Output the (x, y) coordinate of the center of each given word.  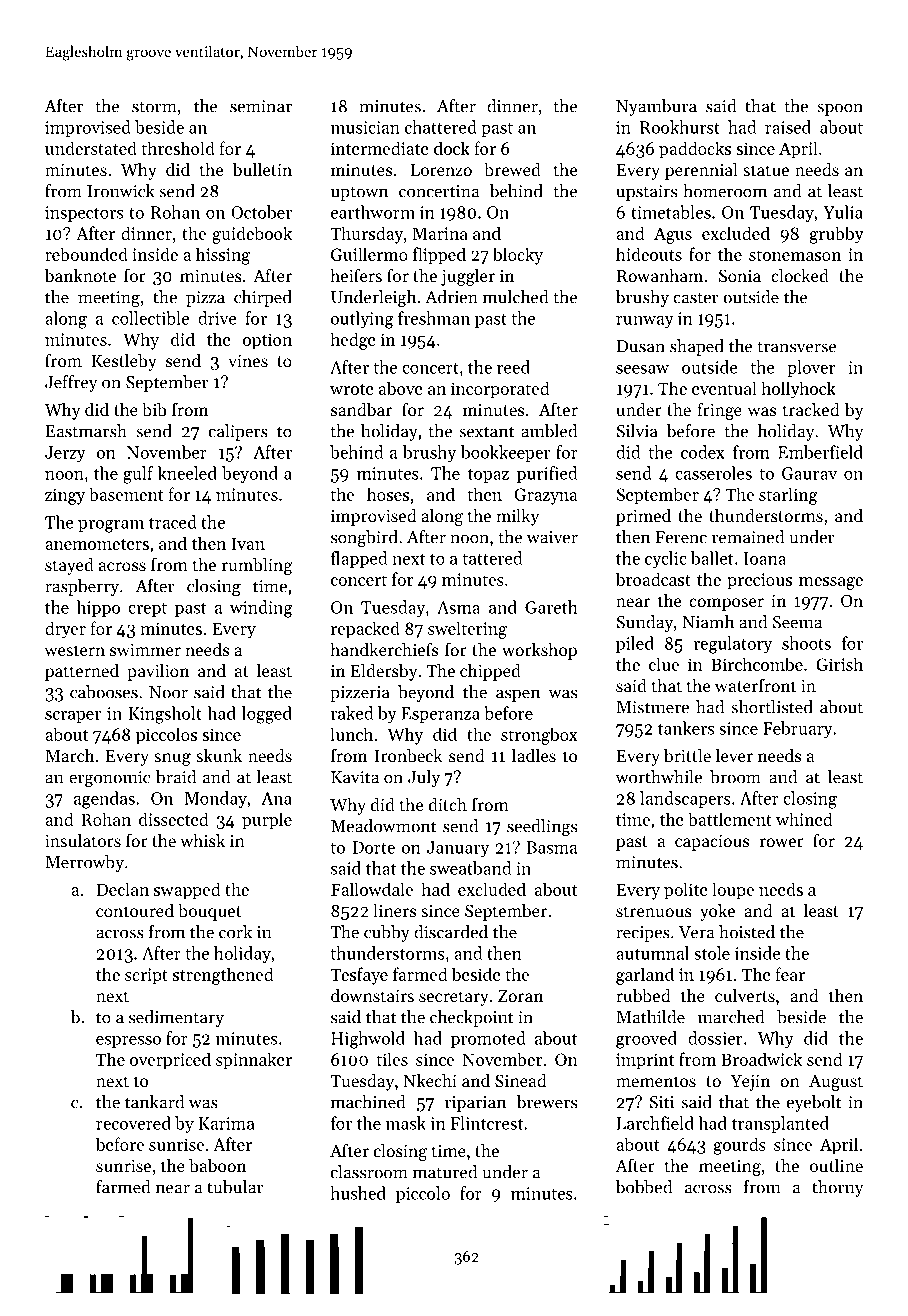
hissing (223, 256)
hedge (353, 341)
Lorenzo (441, 170)
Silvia (637, 431)
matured (445, 1172)
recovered (133, 1123)
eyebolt (814, 1103)
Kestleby (124, 362)
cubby (387, 933)
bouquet (210, 912)
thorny (838, 1188)
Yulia (843, 212)
